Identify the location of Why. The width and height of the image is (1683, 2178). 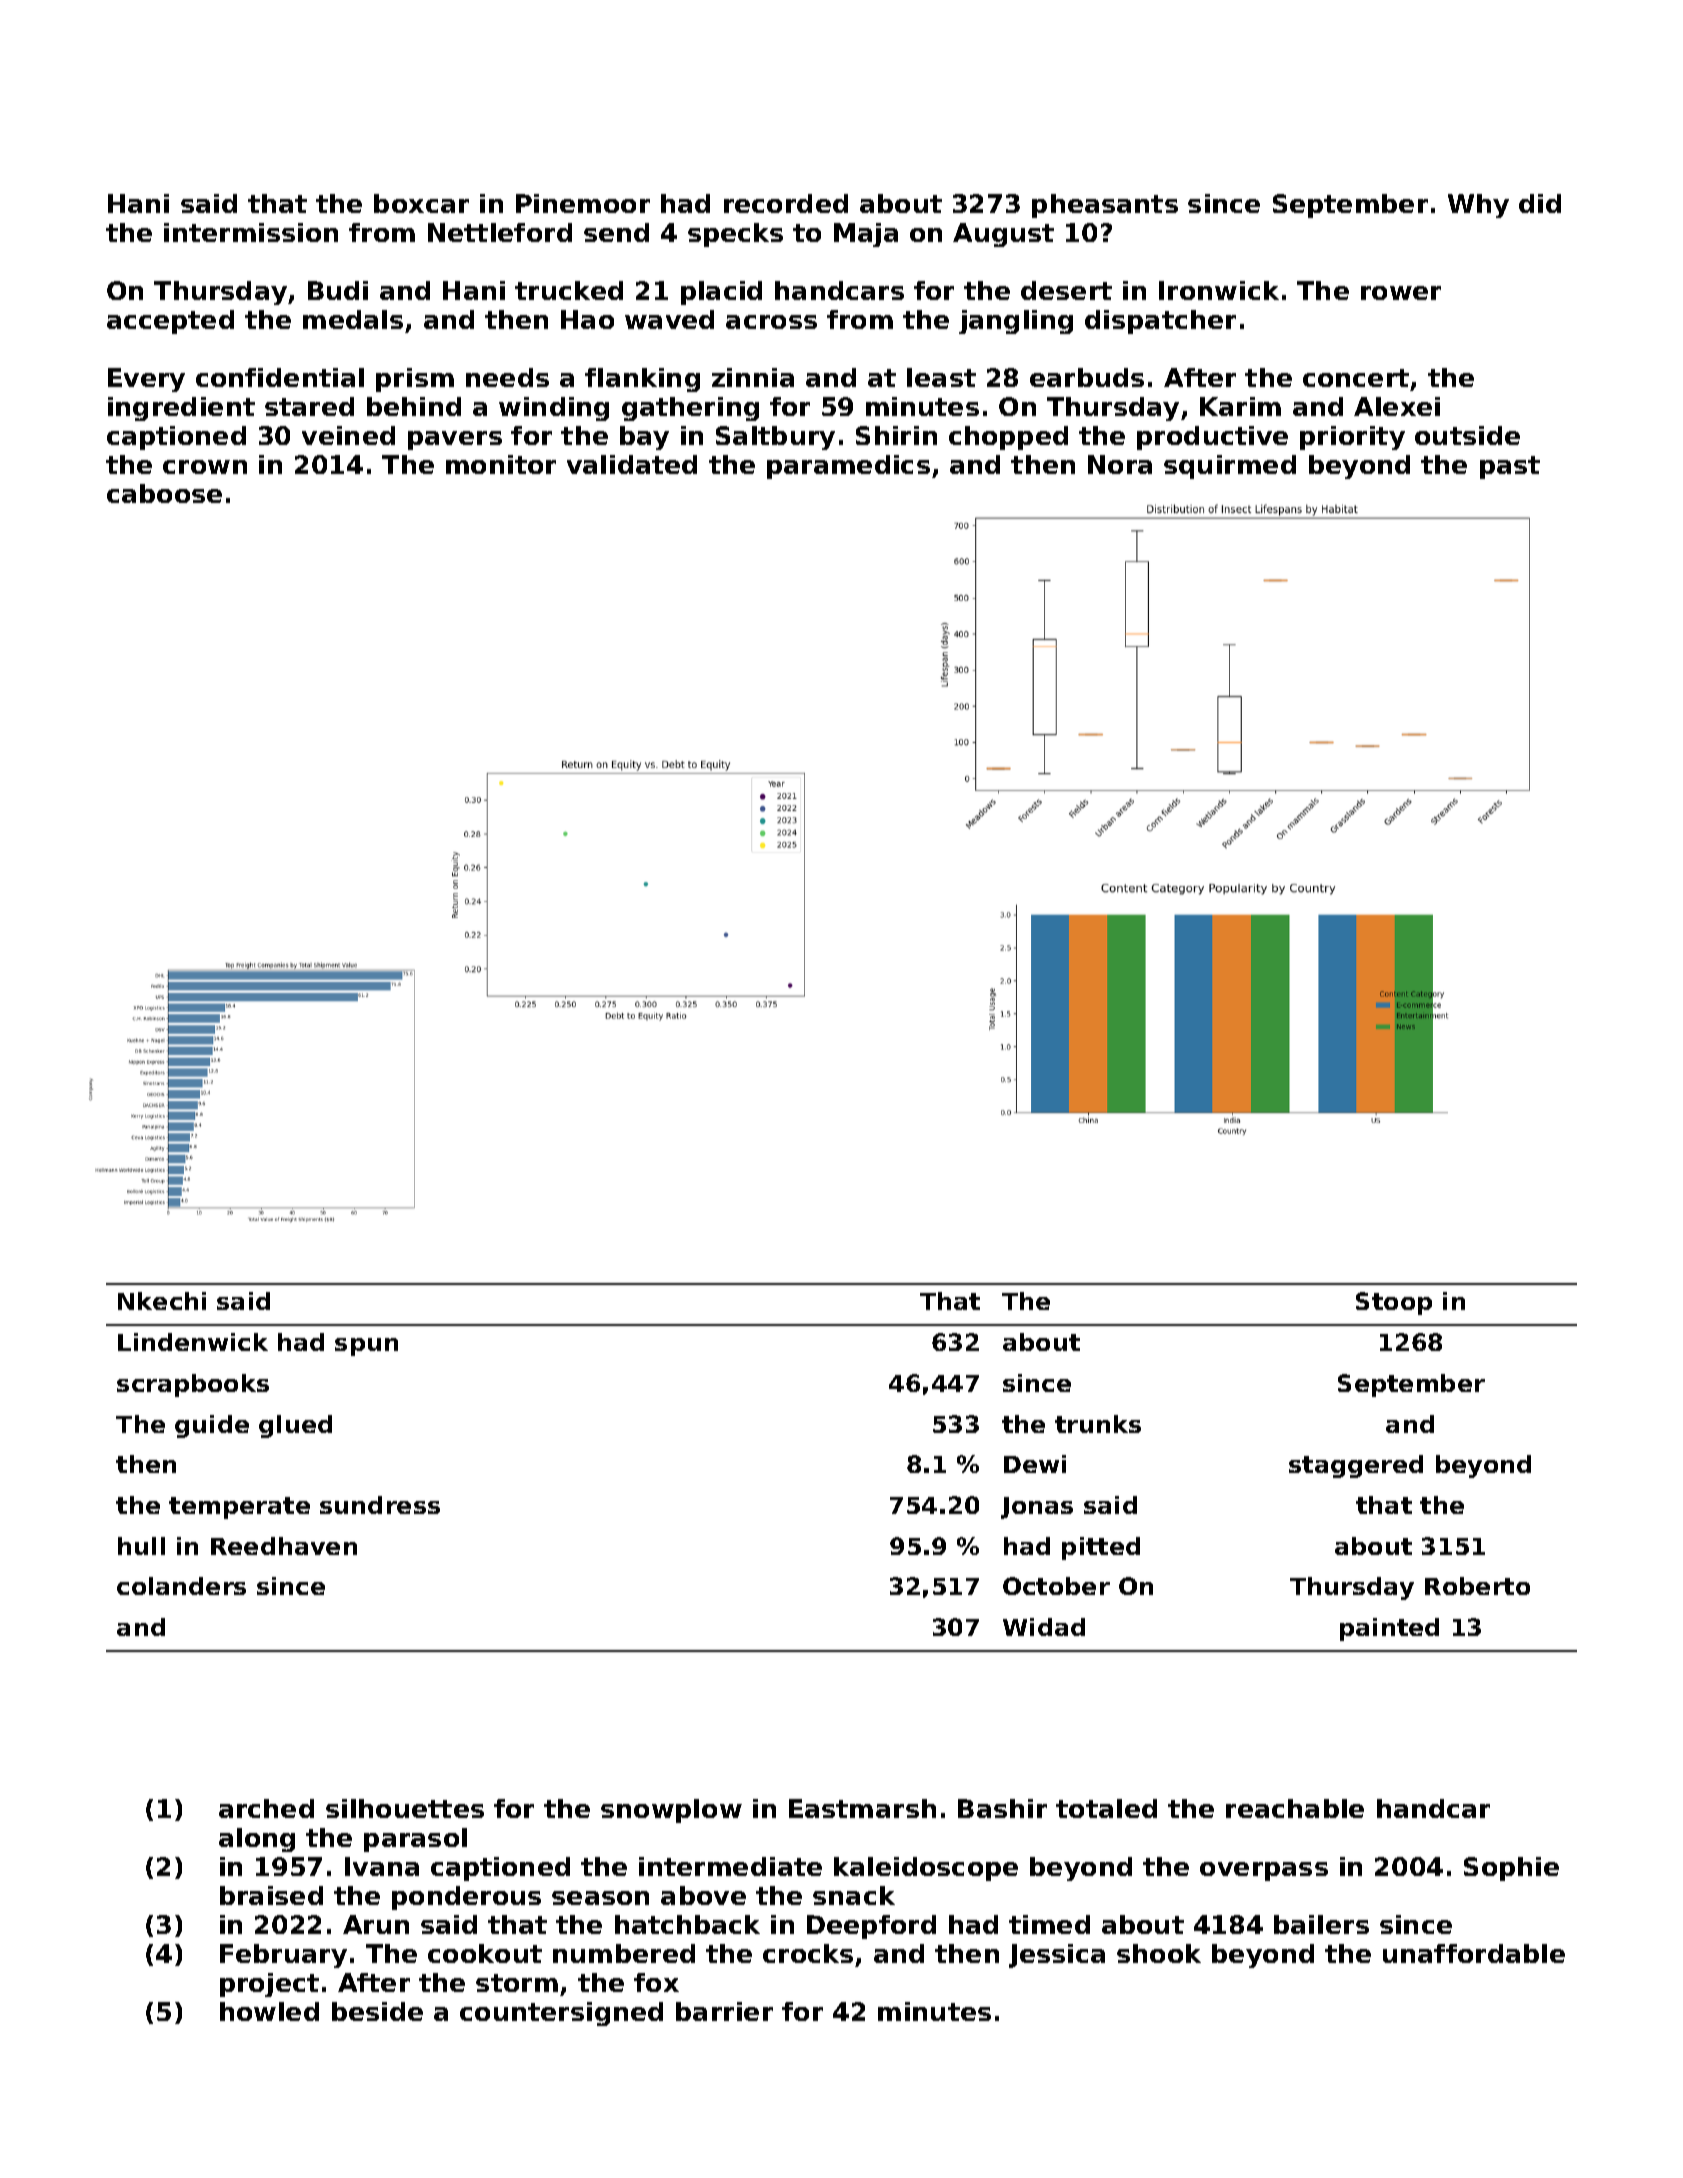
(1478, 206).
